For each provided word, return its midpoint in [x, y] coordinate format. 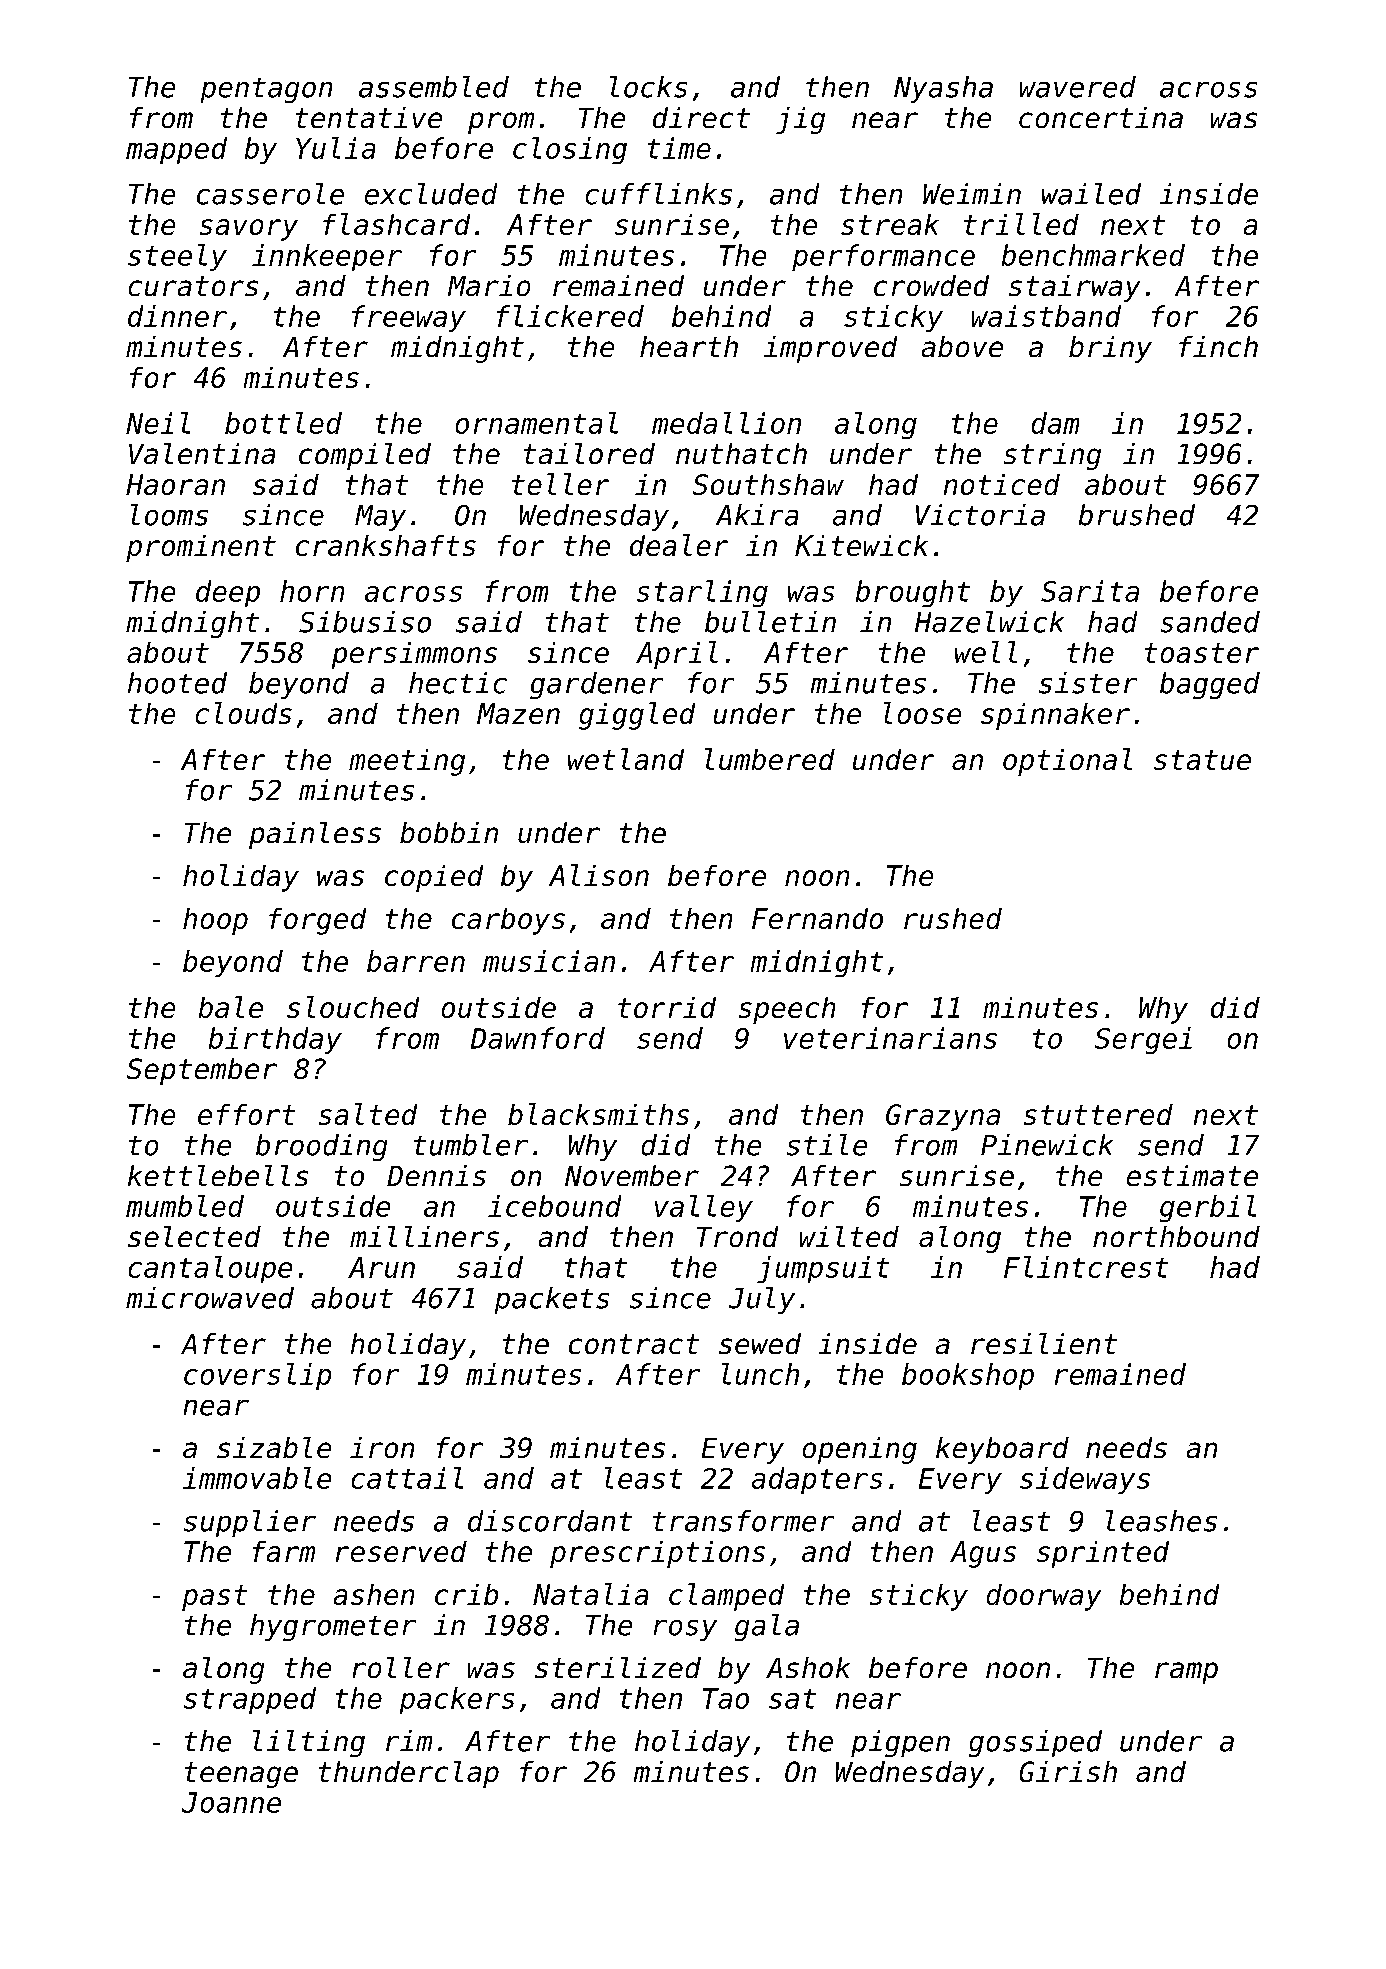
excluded [431, 194]
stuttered [1098, 1114]
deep [228, 593]
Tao [726, 1698]
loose [922, 713]
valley [704, 1208]
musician [549, 961]
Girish [1068, 1771]
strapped [250, 1700]
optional [1067, 762]
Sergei [1143, 1040]
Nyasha [943, 89]
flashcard [396, 224]
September [202, 1071]
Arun [381, 1267]
